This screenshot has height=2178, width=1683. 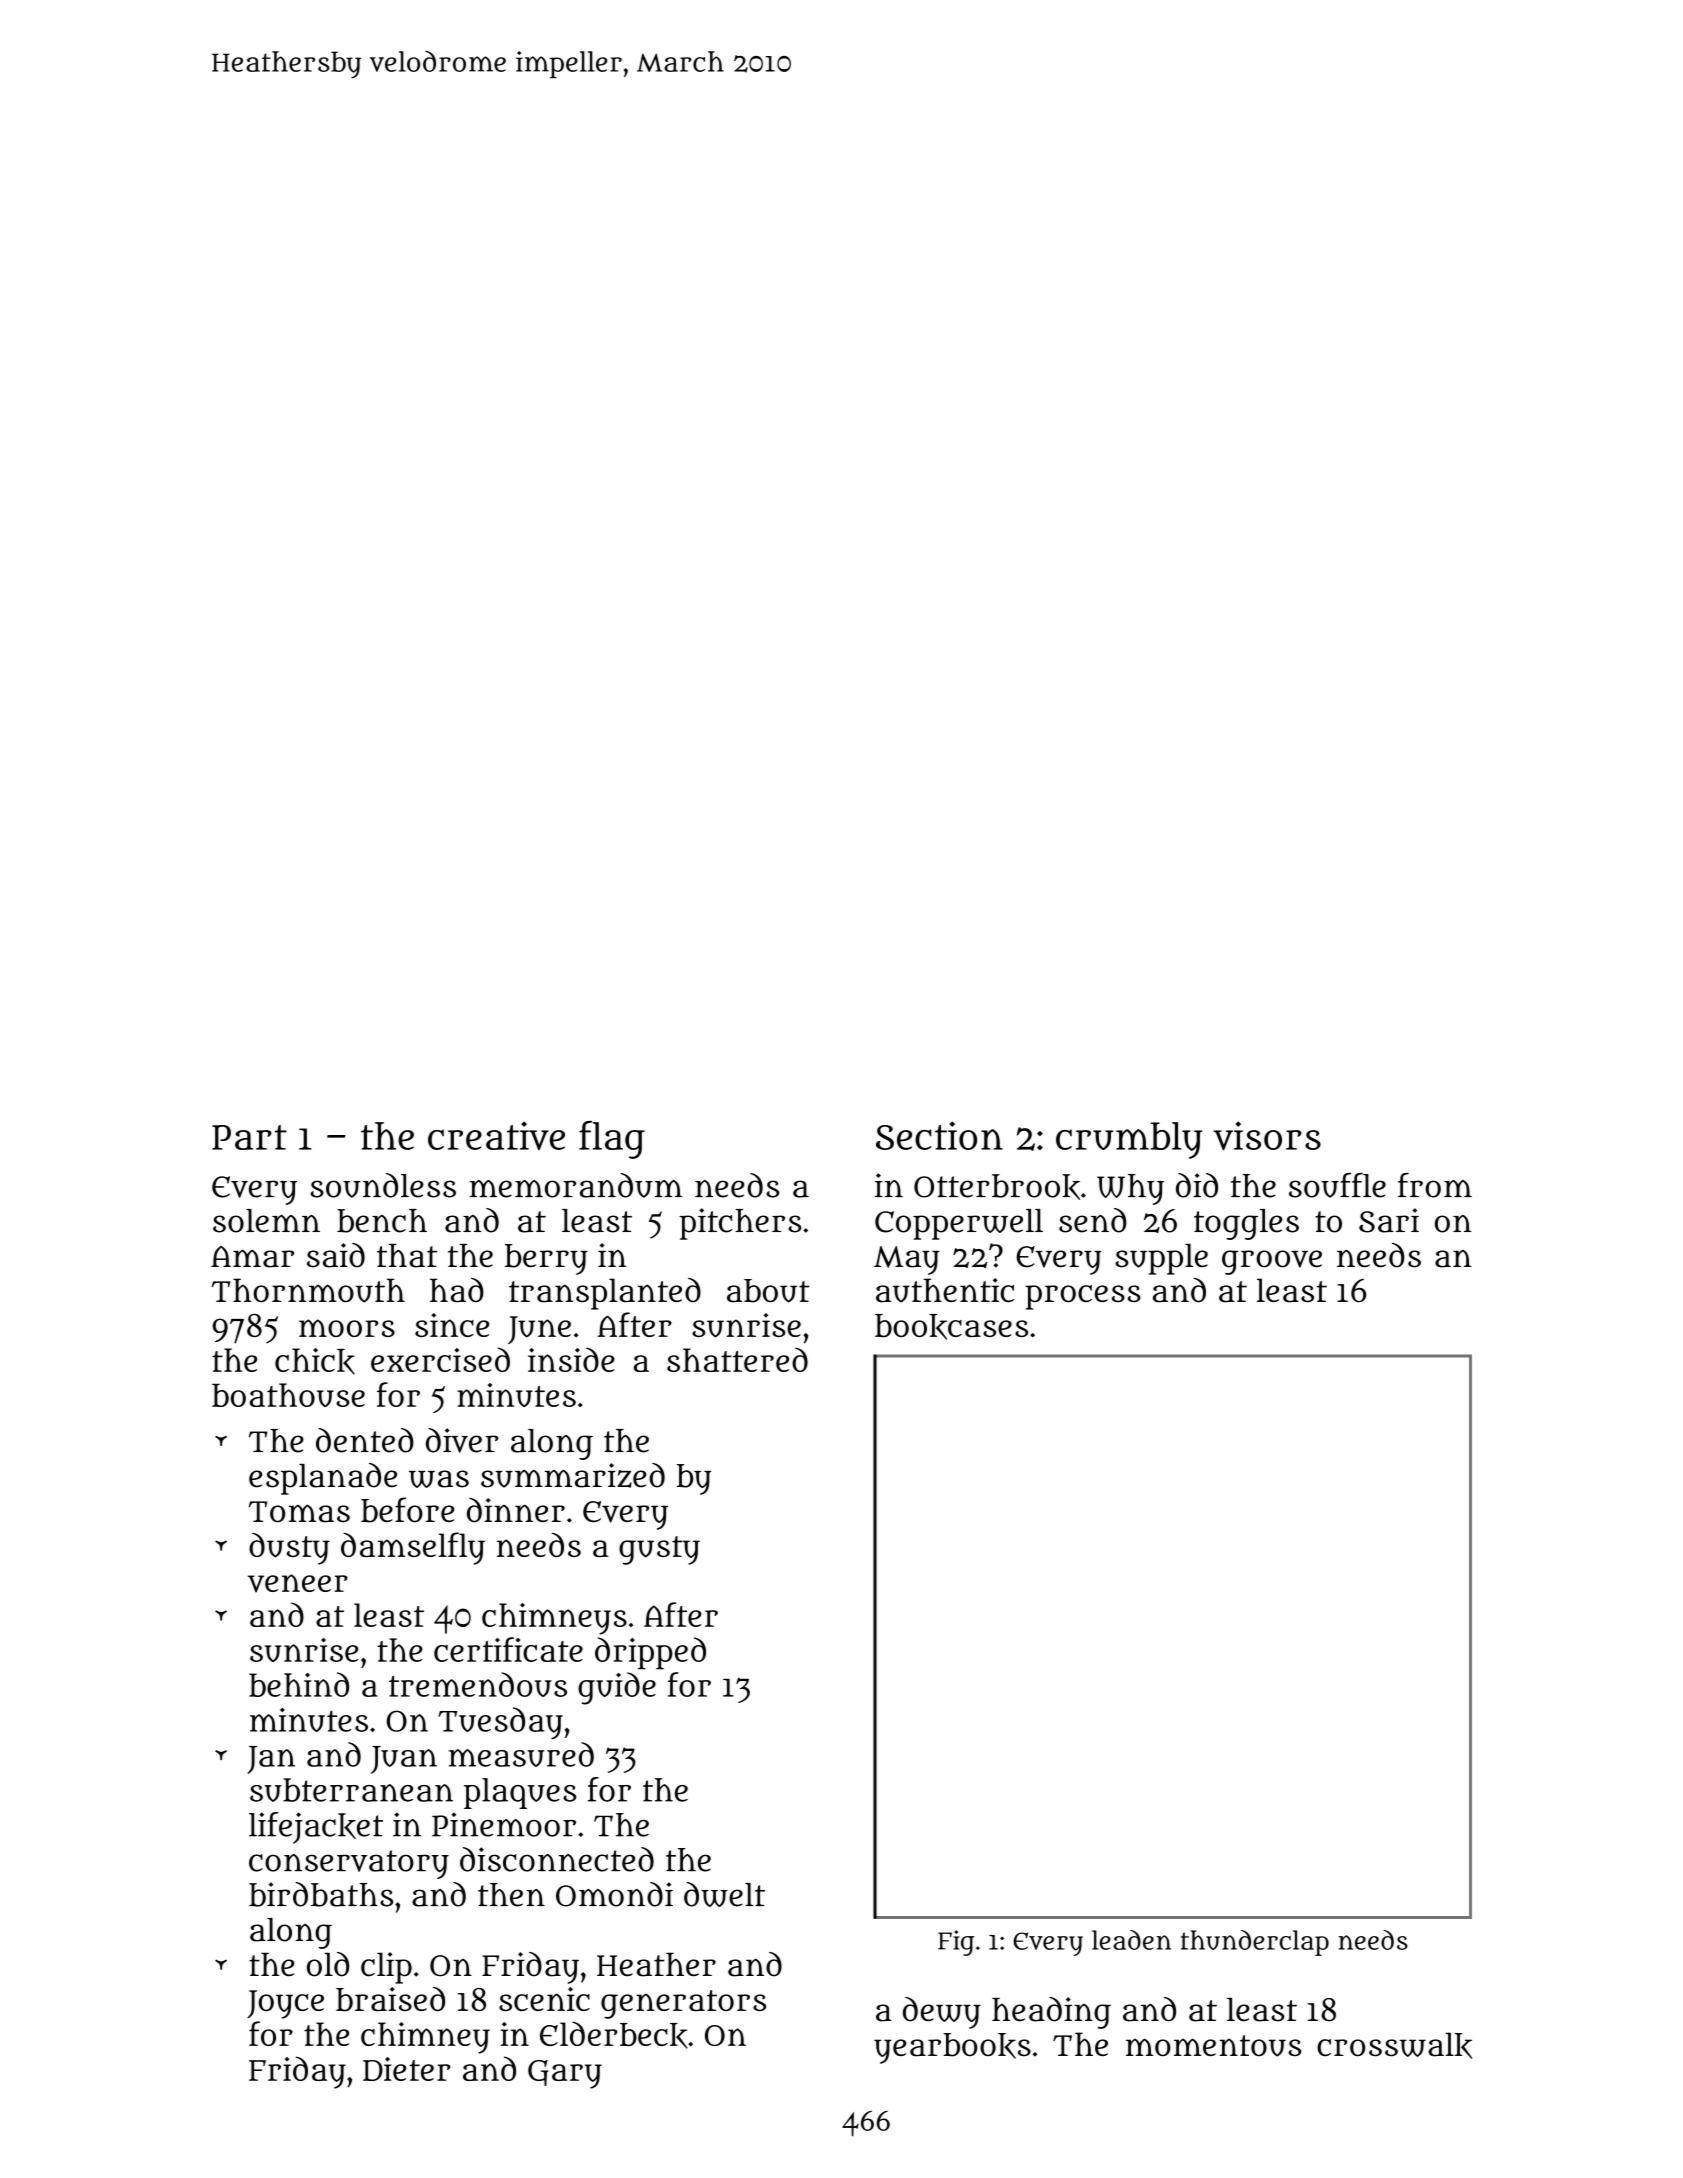 I want to click on Otterbrook, so click(x=997, y=1187).
